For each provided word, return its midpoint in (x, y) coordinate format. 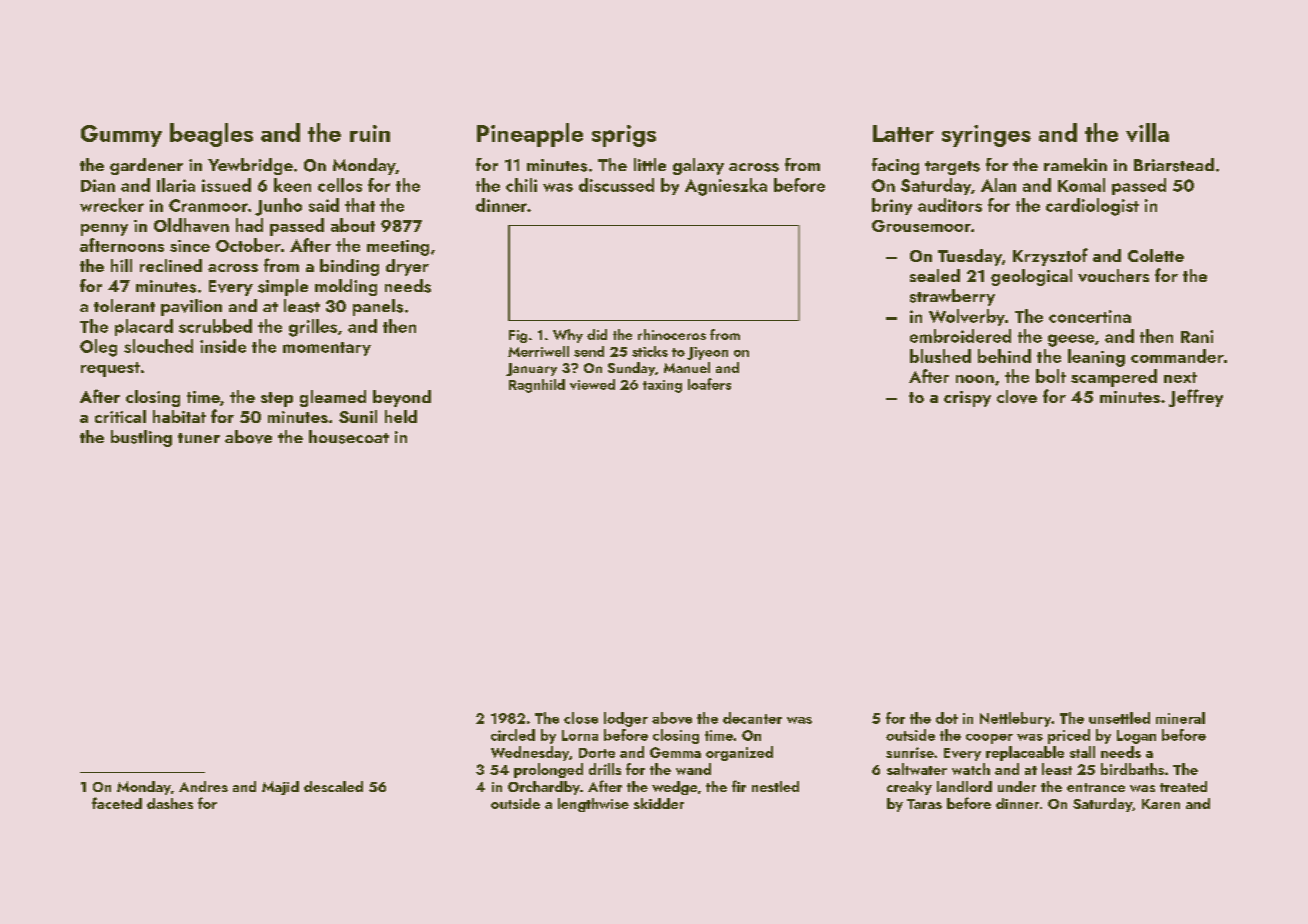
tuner (199, 438)
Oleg (98, 348)
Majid (280, 788)
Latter (903, 133)
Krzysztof (1050, 257)
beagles (211, 135)
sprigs (624, 136)
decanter (752, 718)
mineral (1180, 718)
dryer (407, 267)
